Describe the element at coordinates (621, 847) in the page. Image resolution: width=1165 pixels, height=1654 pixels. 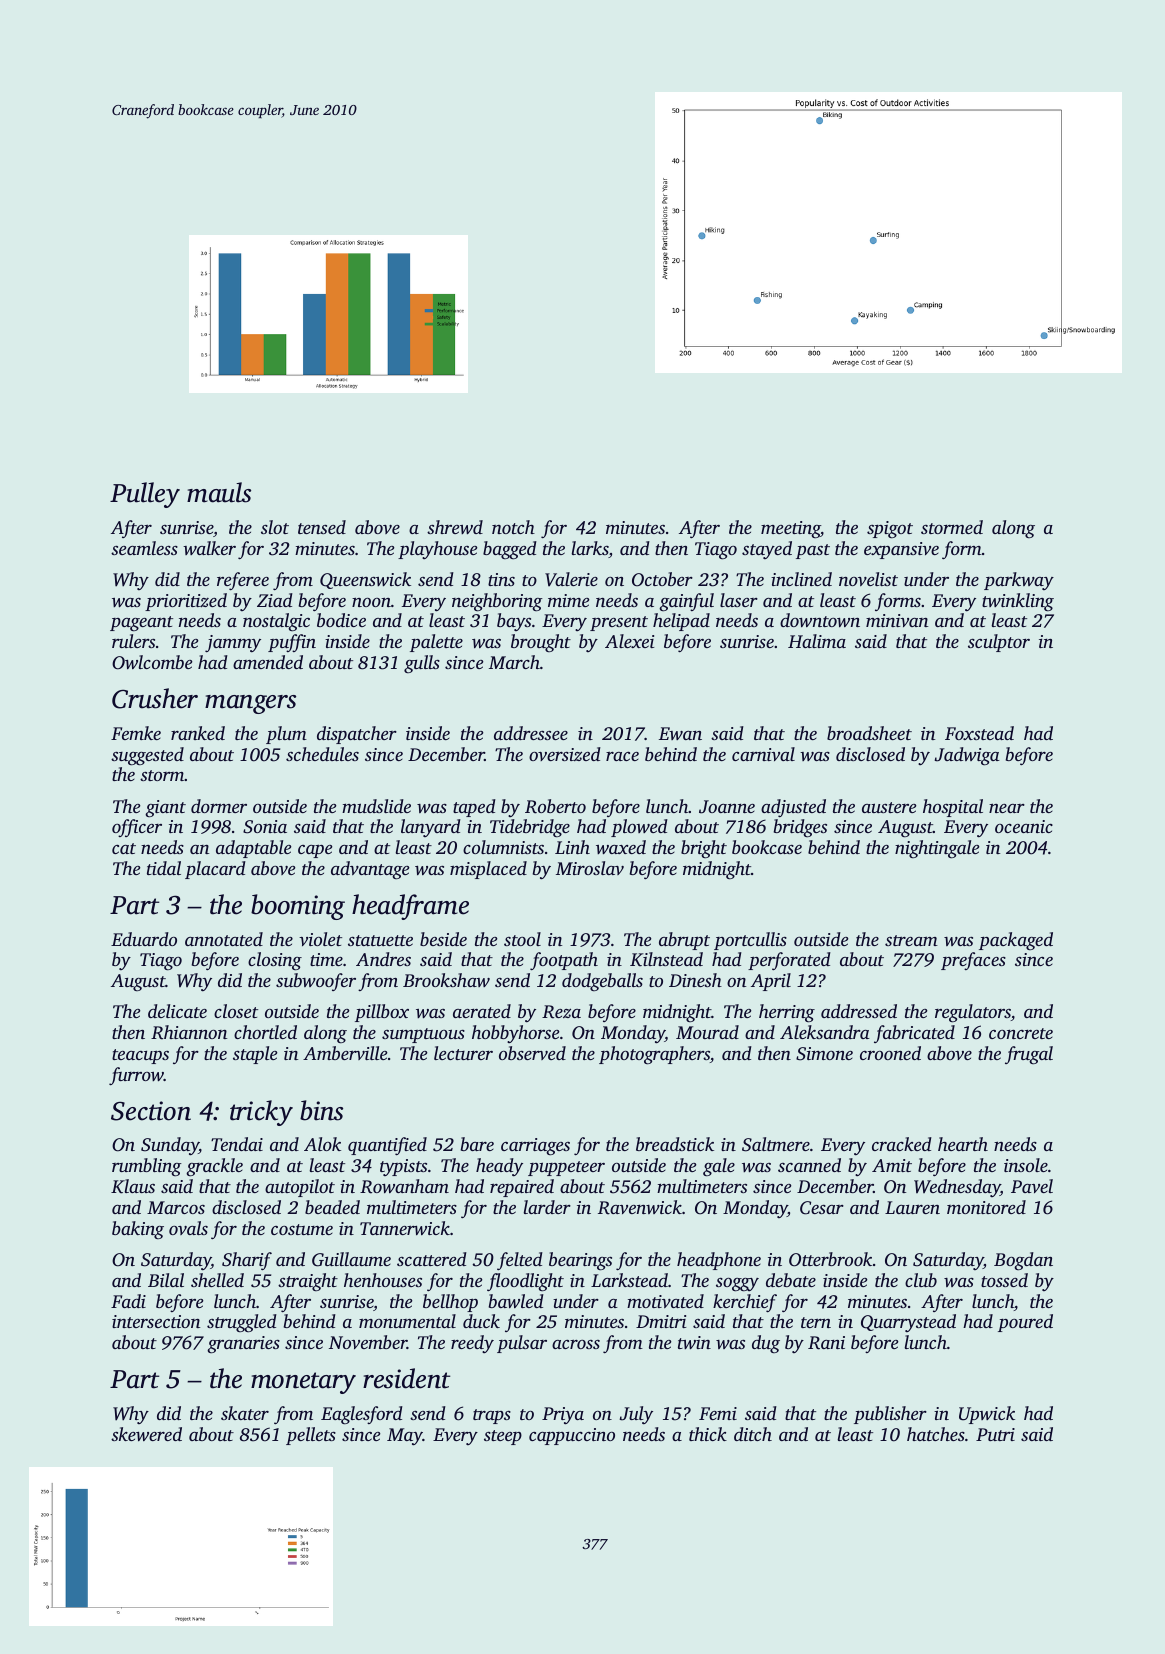
I see `waxed` at that location.
